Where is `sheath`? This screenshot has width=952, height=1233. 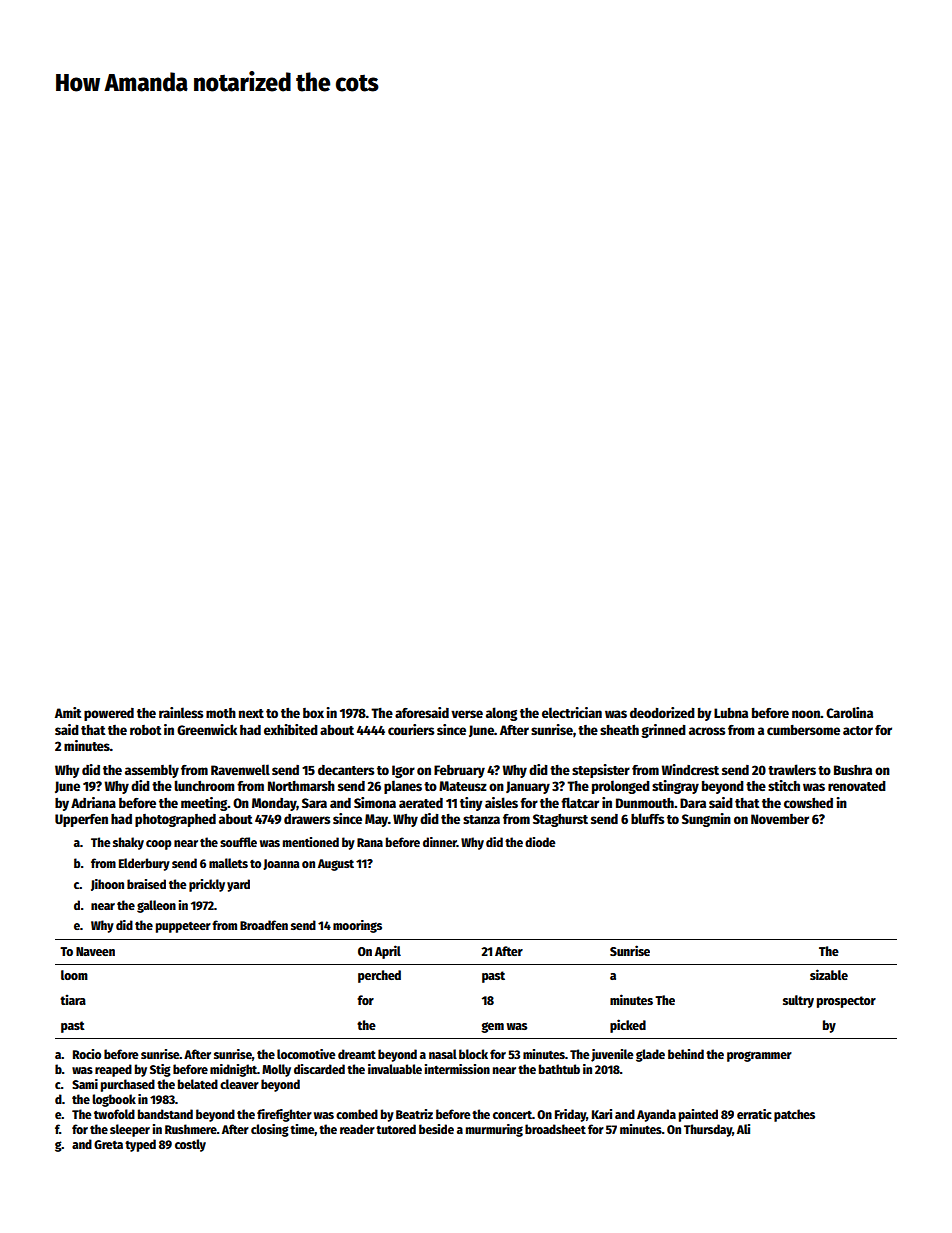 sheath is located at coordinates (619, 730).
